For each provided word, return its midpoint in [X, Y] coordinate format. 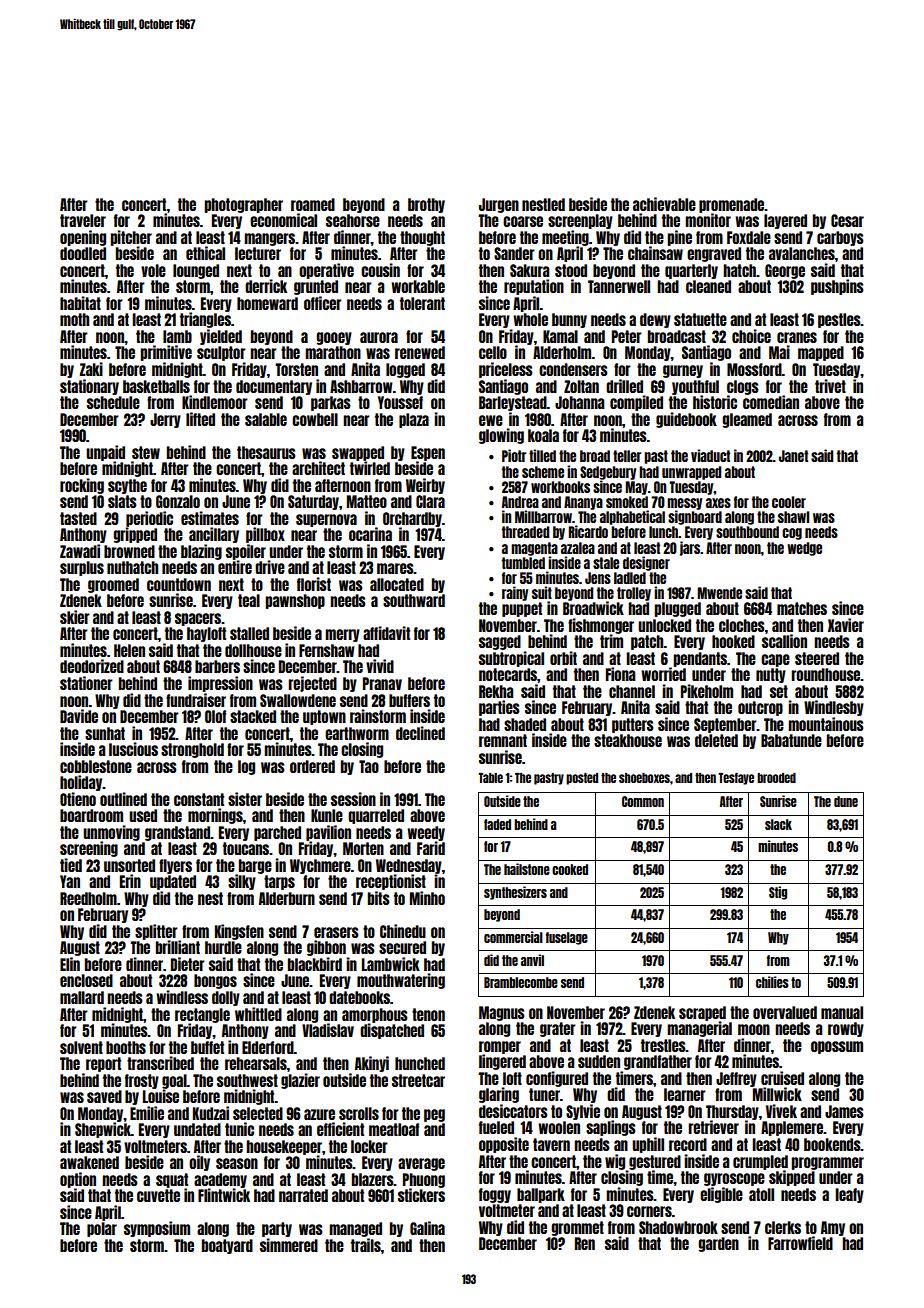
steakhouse [628, 740]
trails [366, 1245]
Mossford [754, 369]
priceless [506, 370]
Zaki [91, 369]
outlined [123, 799]
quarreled [376, 816]
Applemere [792, 1128]
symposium [157, 1229]
